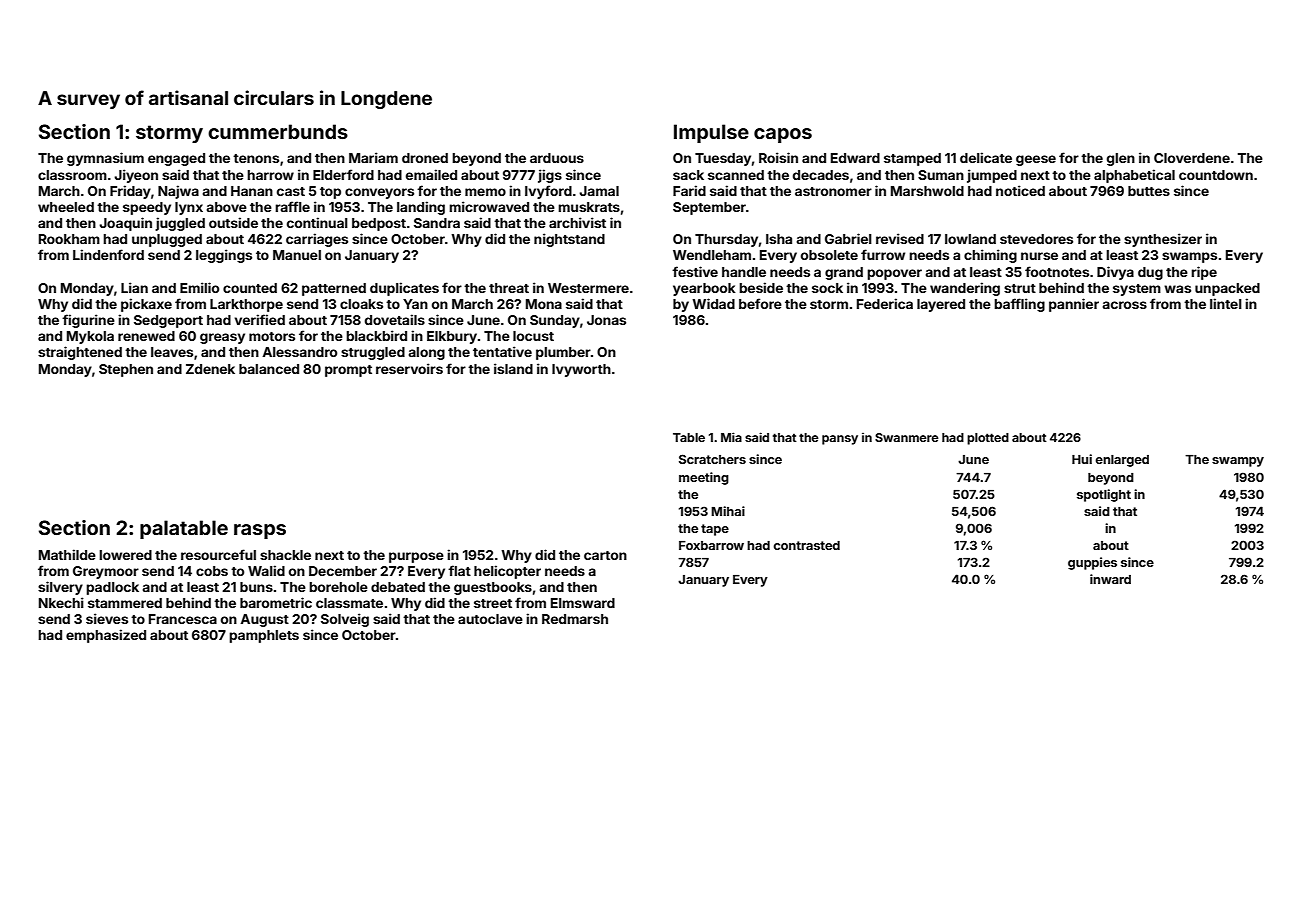  I want to click on Federica, so click(885, 303).
